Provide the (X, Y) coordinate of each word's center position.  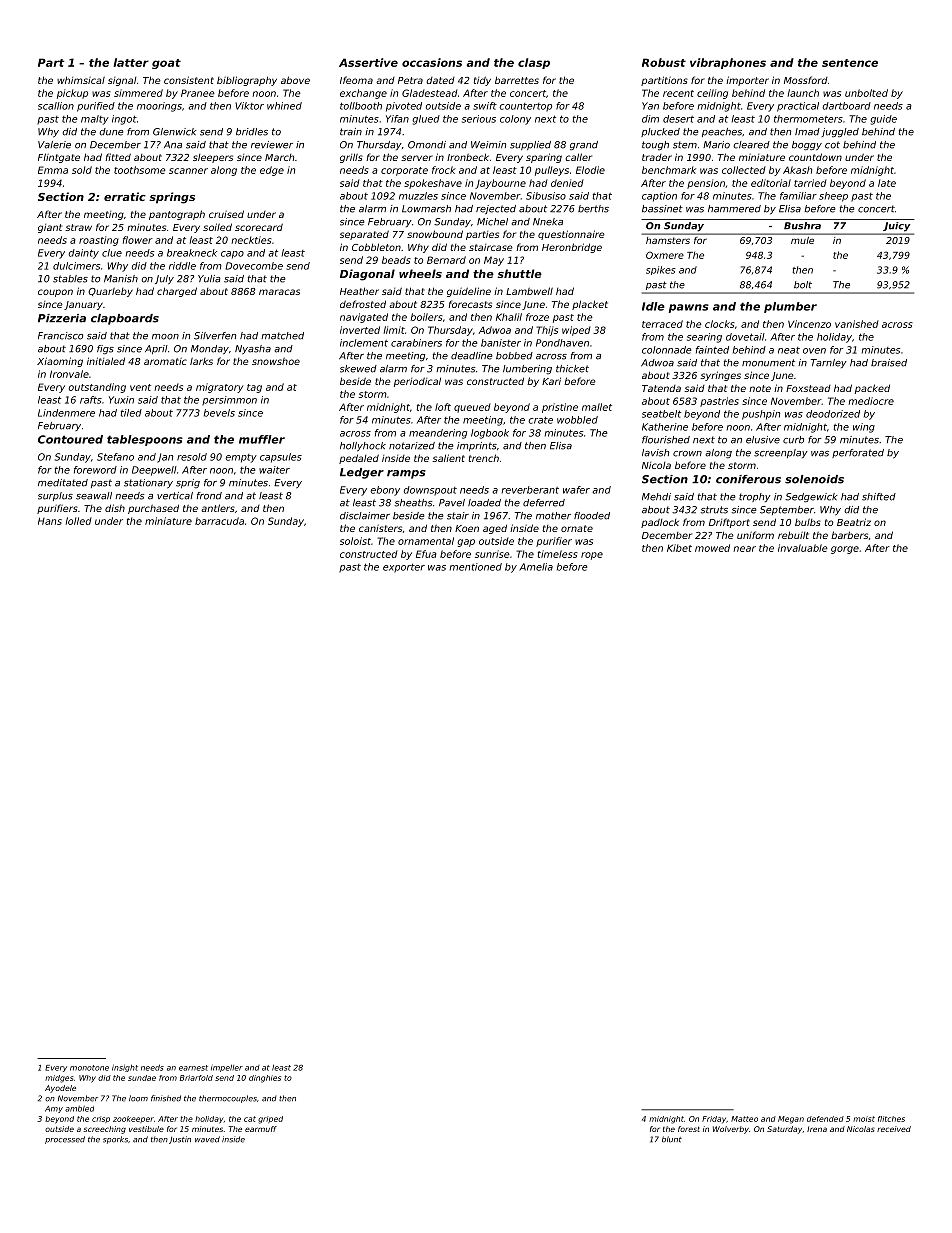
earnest (193, 1068)
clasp (534, 63)
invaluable (803, 548)
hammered (734, 209)
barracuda (219, 521)
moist (864, 1119)
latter (131, 62)
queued (472, 408)
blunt (672, 1139)
